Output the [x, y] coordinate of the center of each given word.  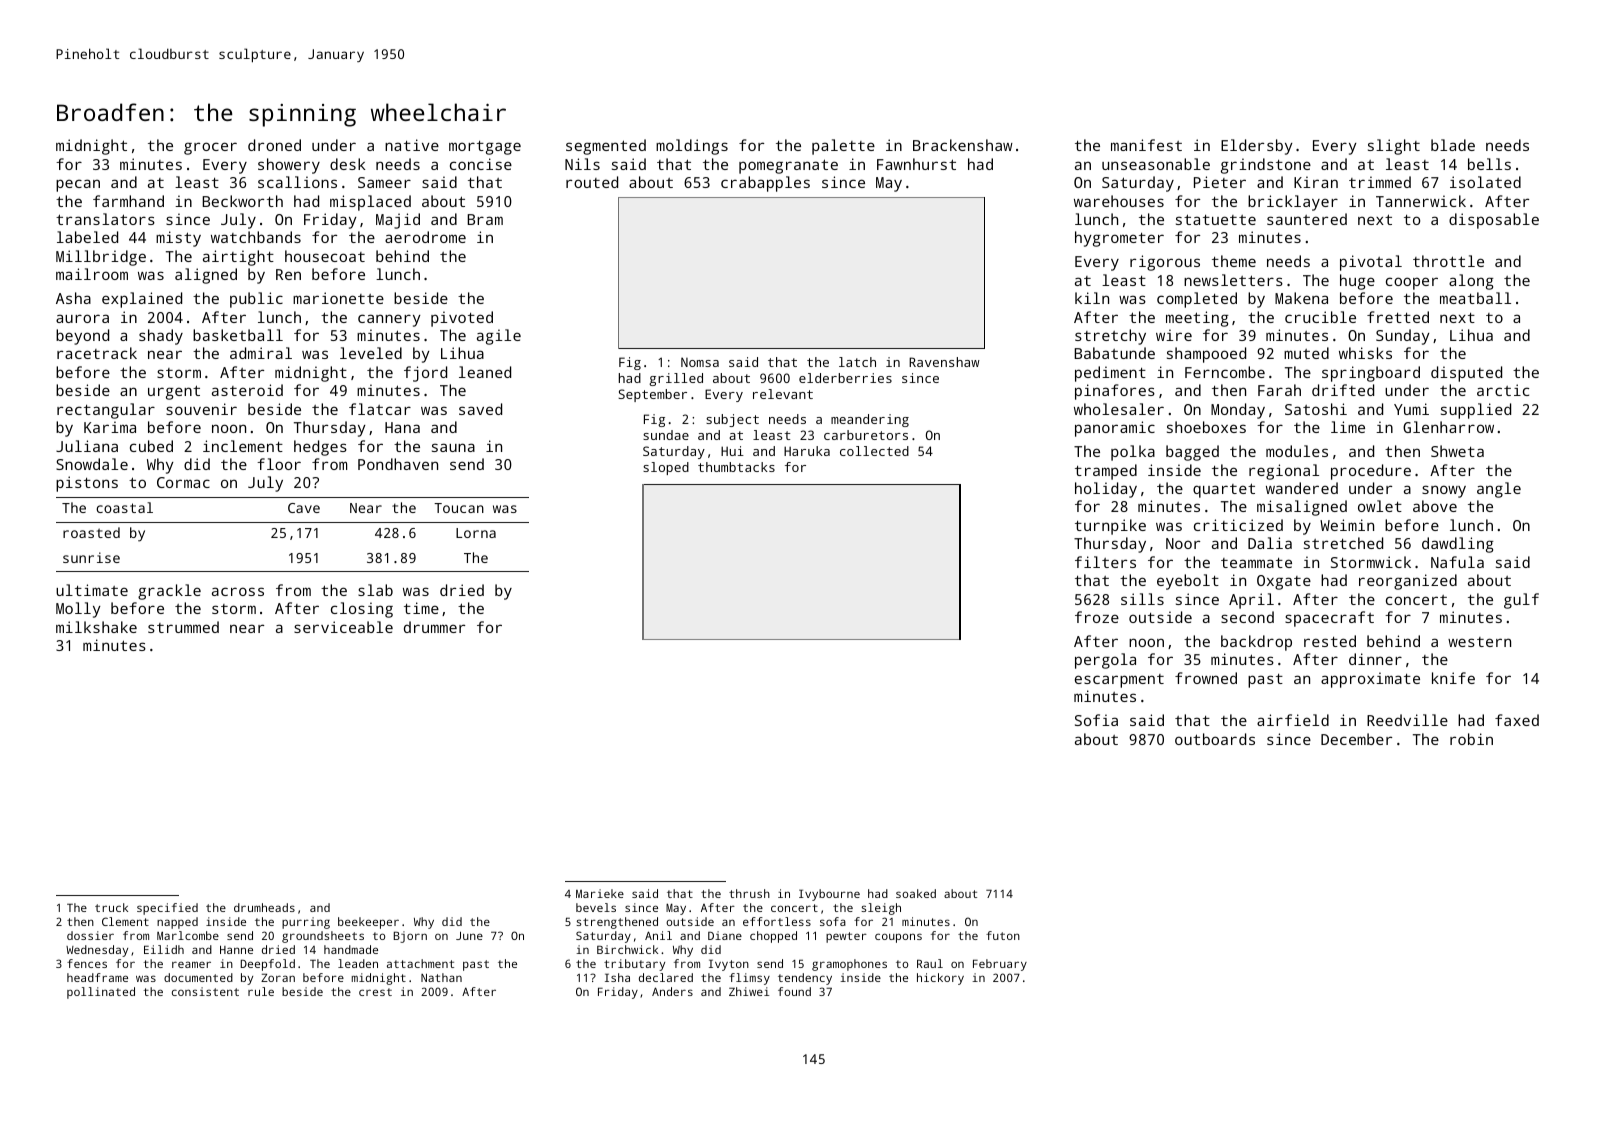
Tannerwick [1421, 201]
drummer [434, 627]
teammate [1256, 563]
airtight [238, 258]
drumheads [264, 907]
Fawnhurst [916, 164]
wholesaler [1119, 409]
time [421, 608]
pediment [1110, 374]
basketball [238, 335]
